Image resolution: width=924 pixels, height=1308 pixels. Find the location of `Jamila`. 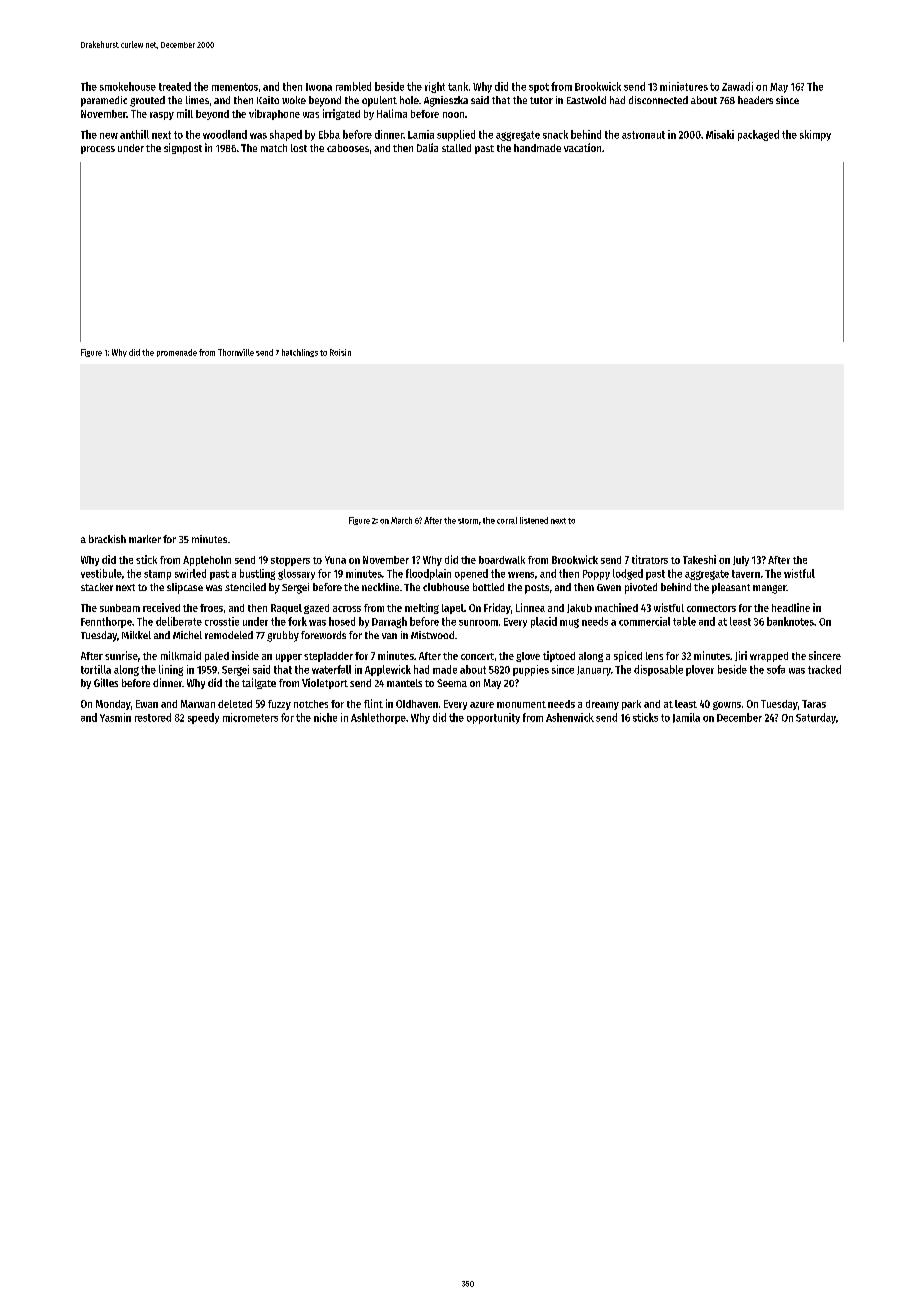

Jamila is located at coordinates (686, 718).
